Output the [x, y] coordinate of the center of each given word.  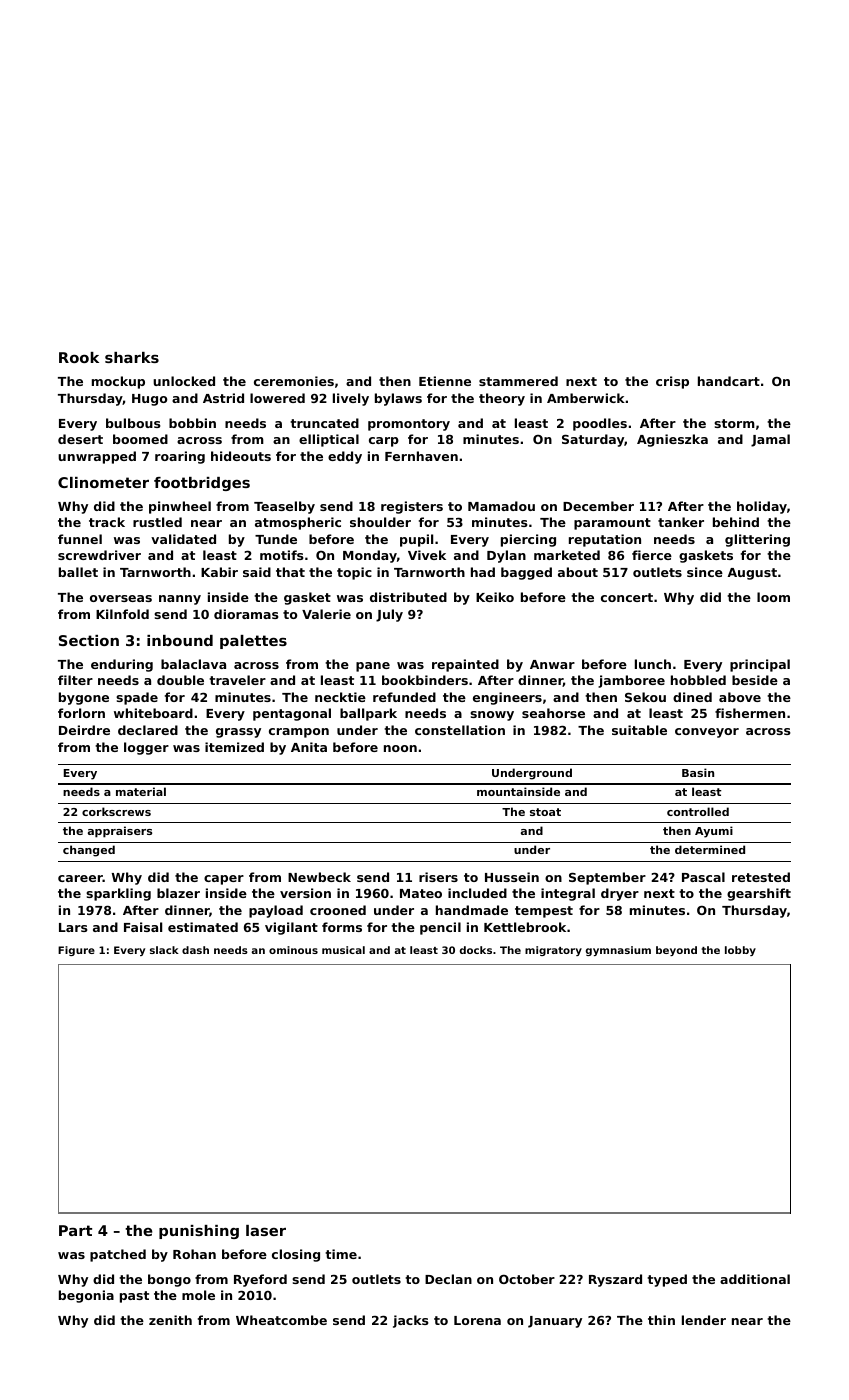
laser [266, 1230]
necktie [340, 697]
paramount [612, 524]
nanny [180, 600]
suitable [639, 730]
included [477, 893]
